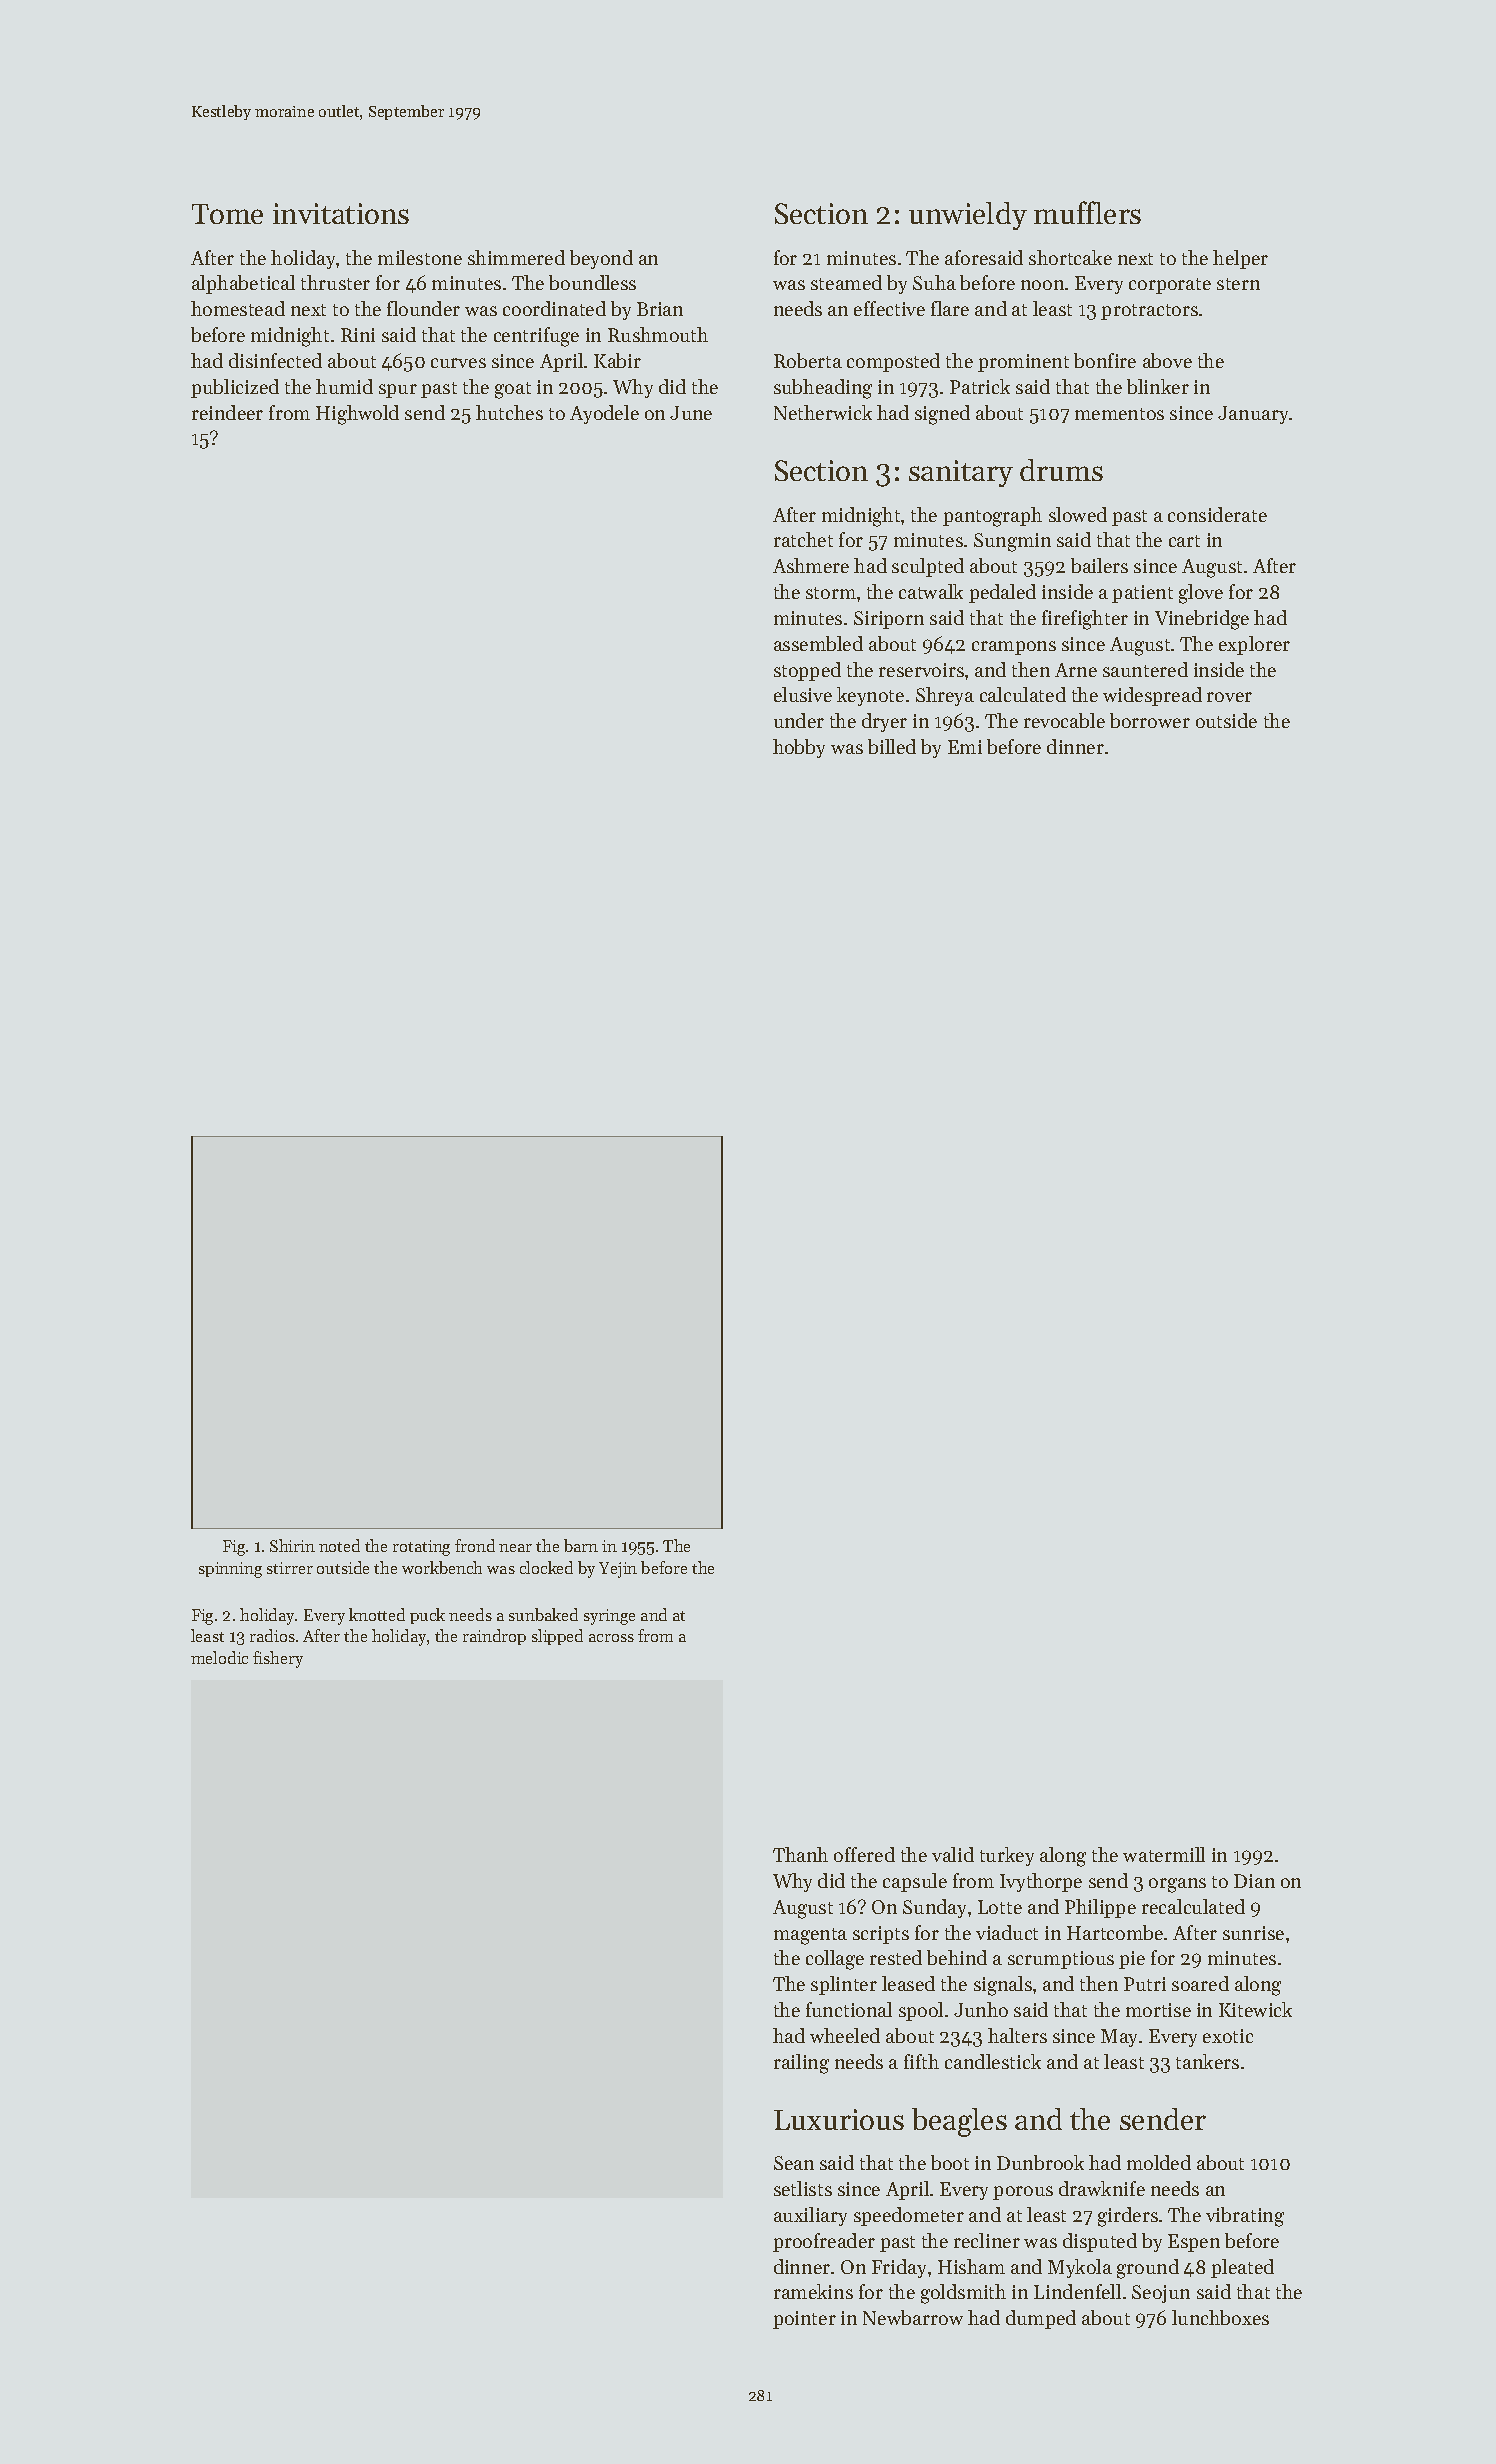 The width and height of the document is (1496, 2464). I want to click on Dian, so click(1254, 1881).
